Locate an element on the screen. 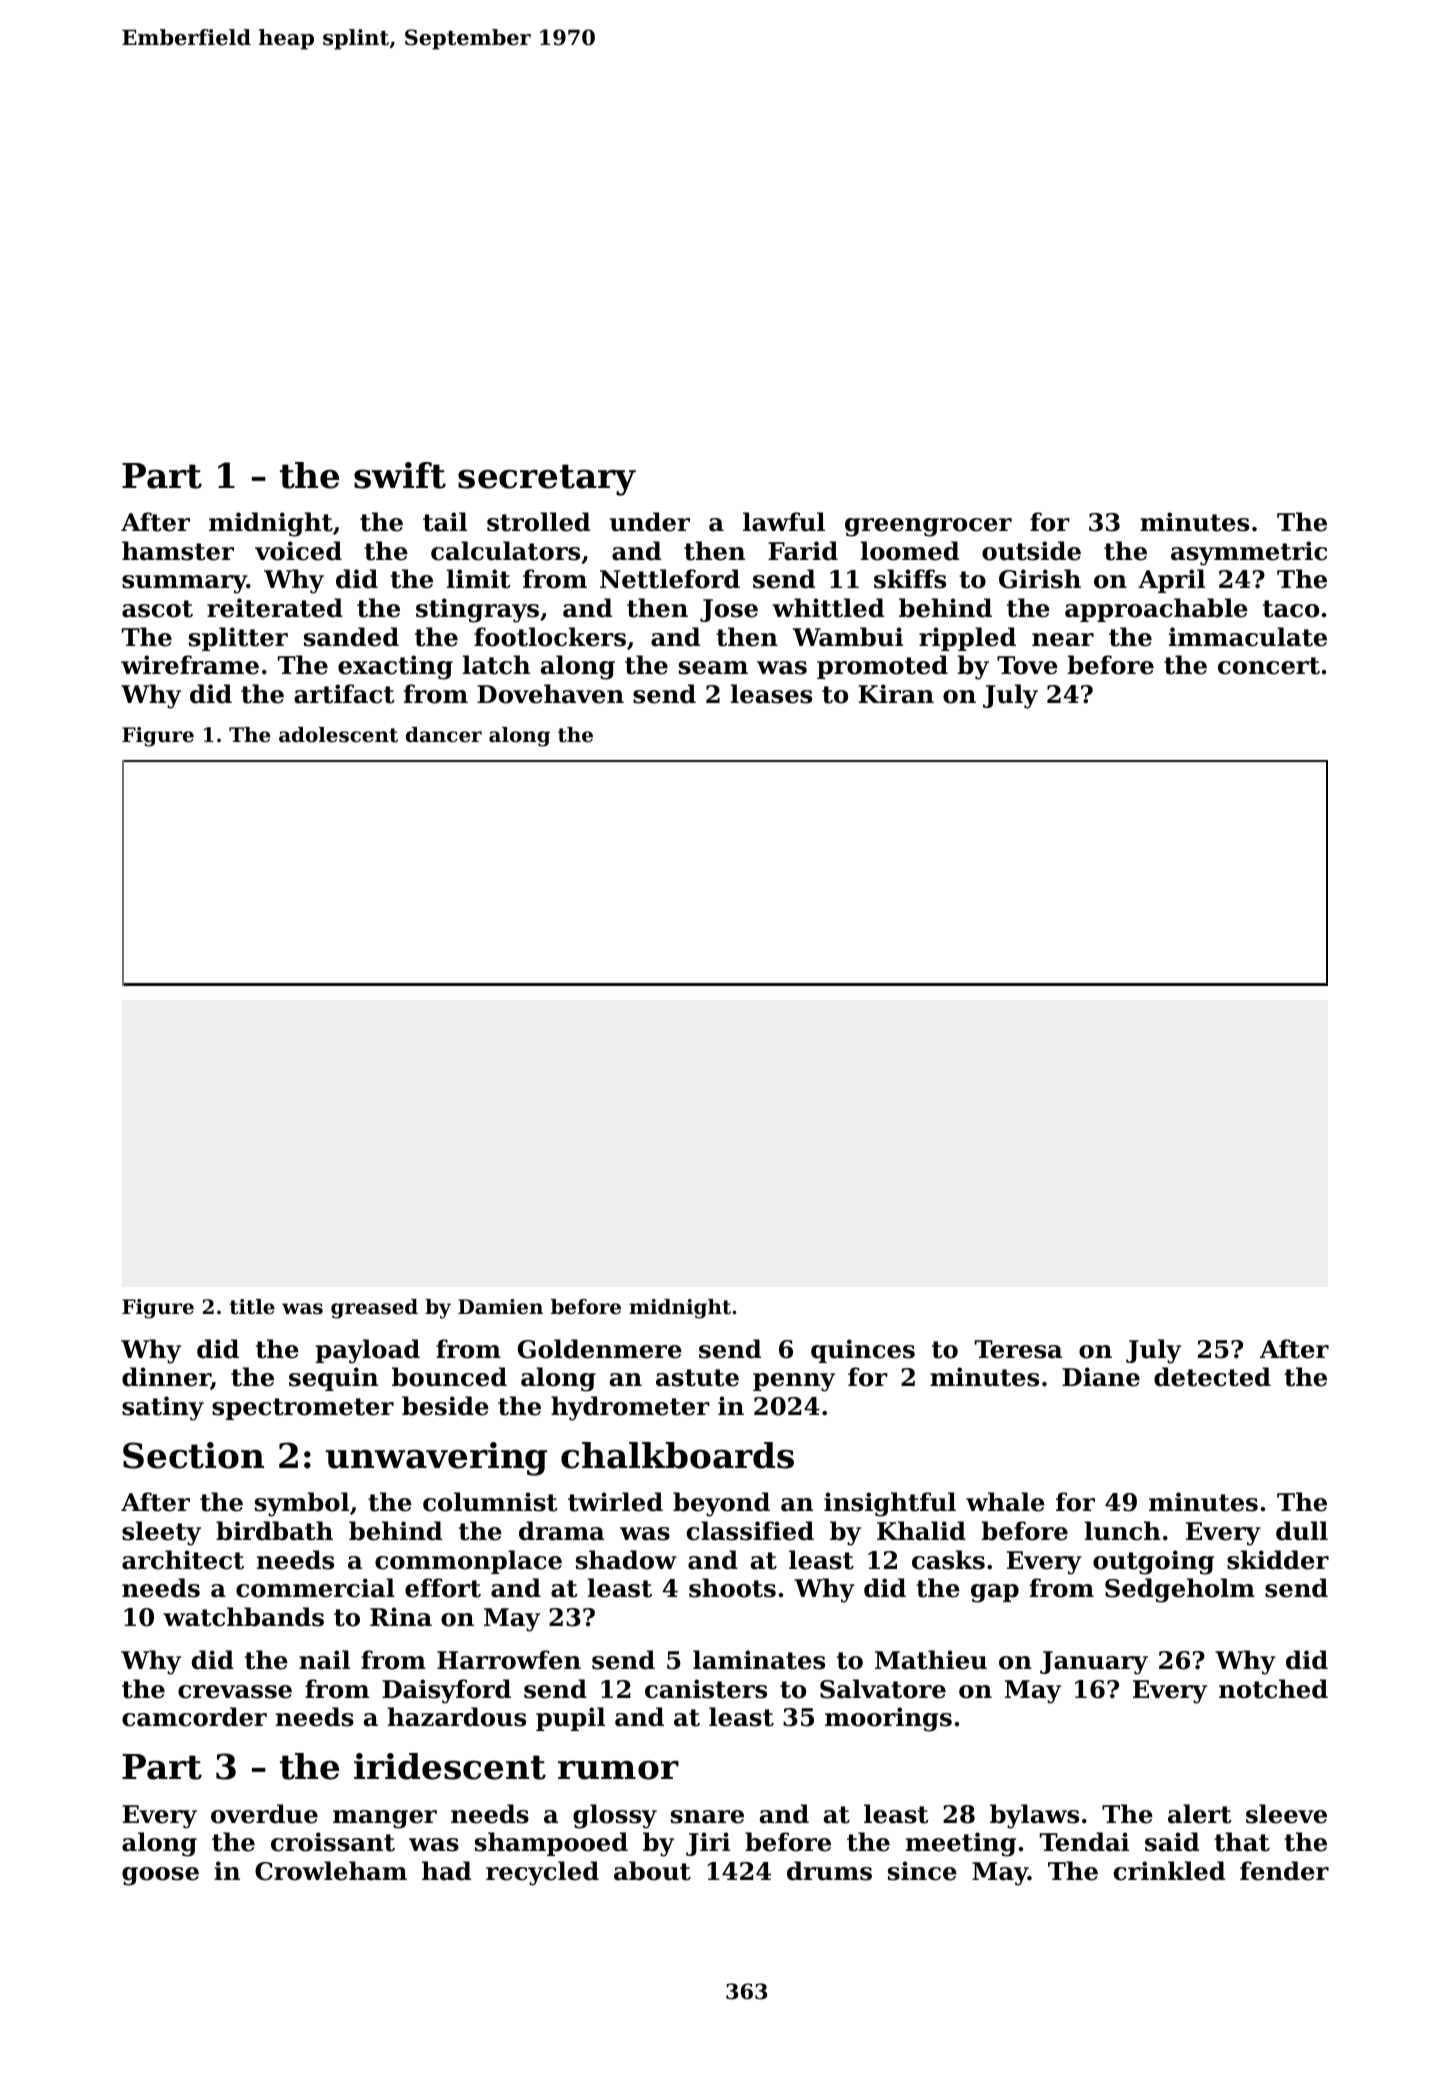 The image size is (1450, 2100). quinces is located at coordinates (863, 1351).
